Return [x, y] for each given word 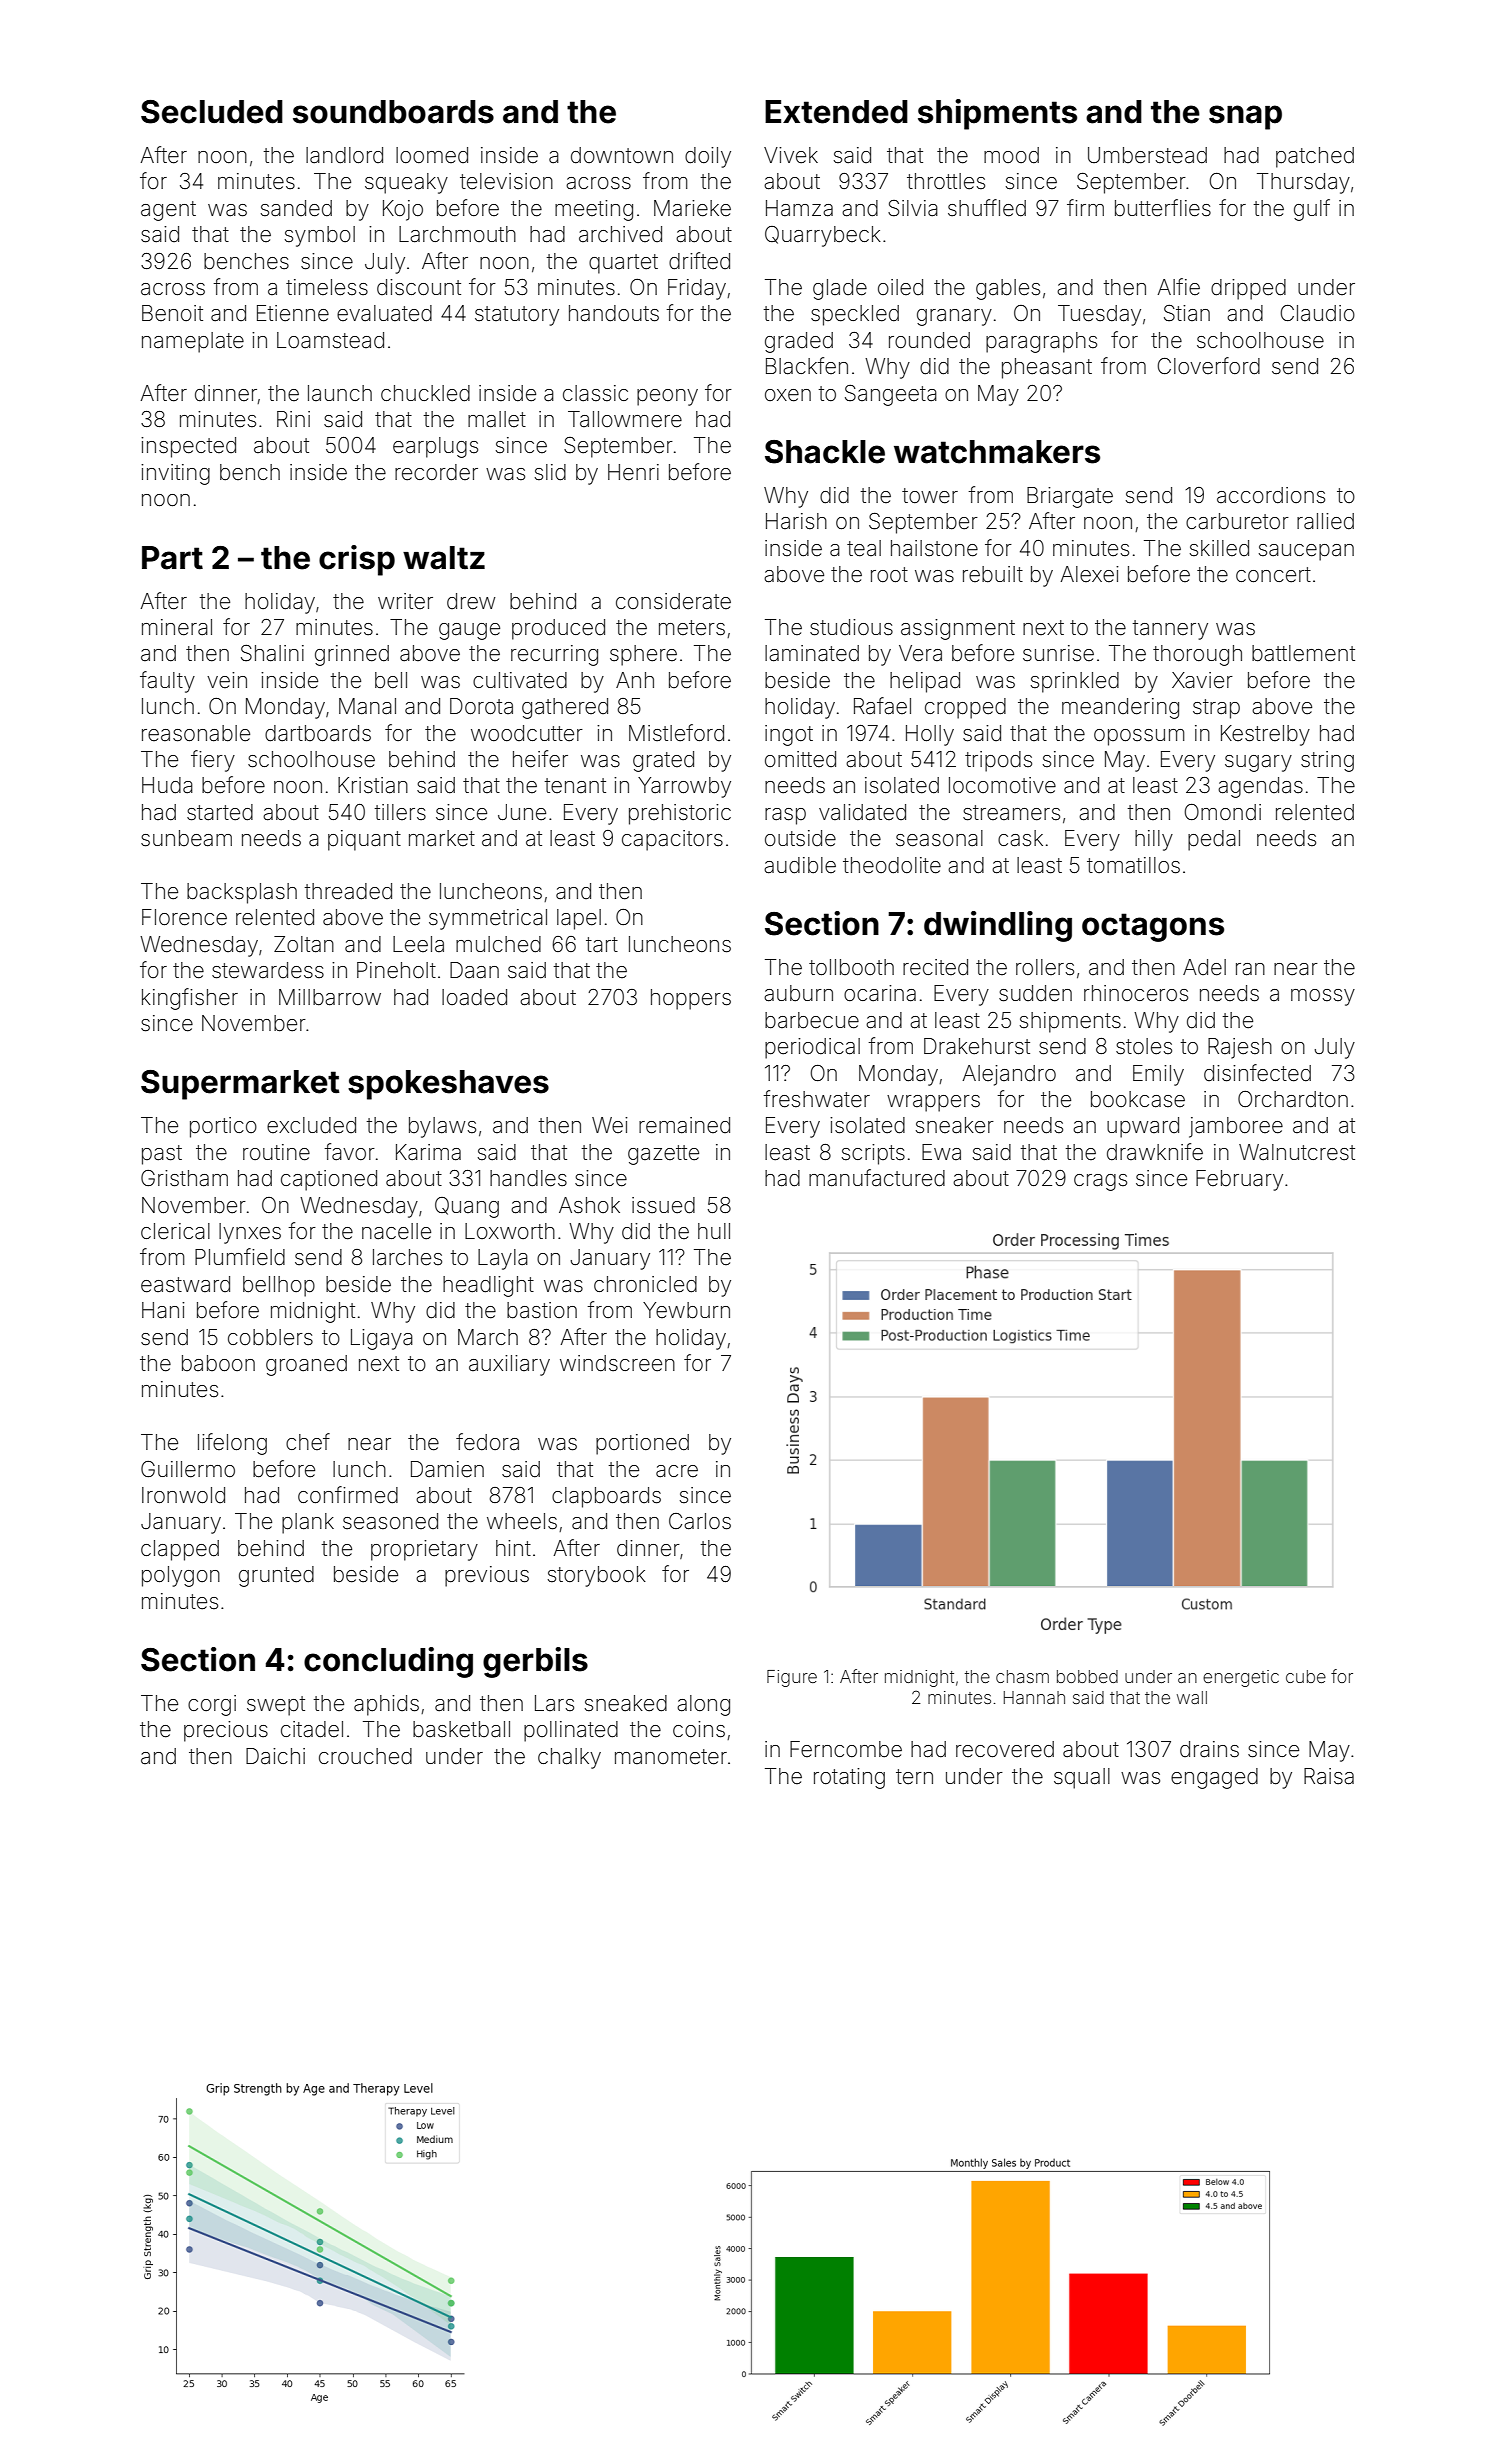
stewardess [268, 970]
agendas [1260, 787]
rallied [1325, 521]
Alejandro [1009, 1075]
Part [172, 558]
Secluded [212, 112]
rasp [785, 816]
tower [930, 496]
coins [699, 1729]
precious [226, 1731]
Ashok [589, 1205]
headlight [488, 1286]
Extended [836, 112]
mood [1011, 155]
